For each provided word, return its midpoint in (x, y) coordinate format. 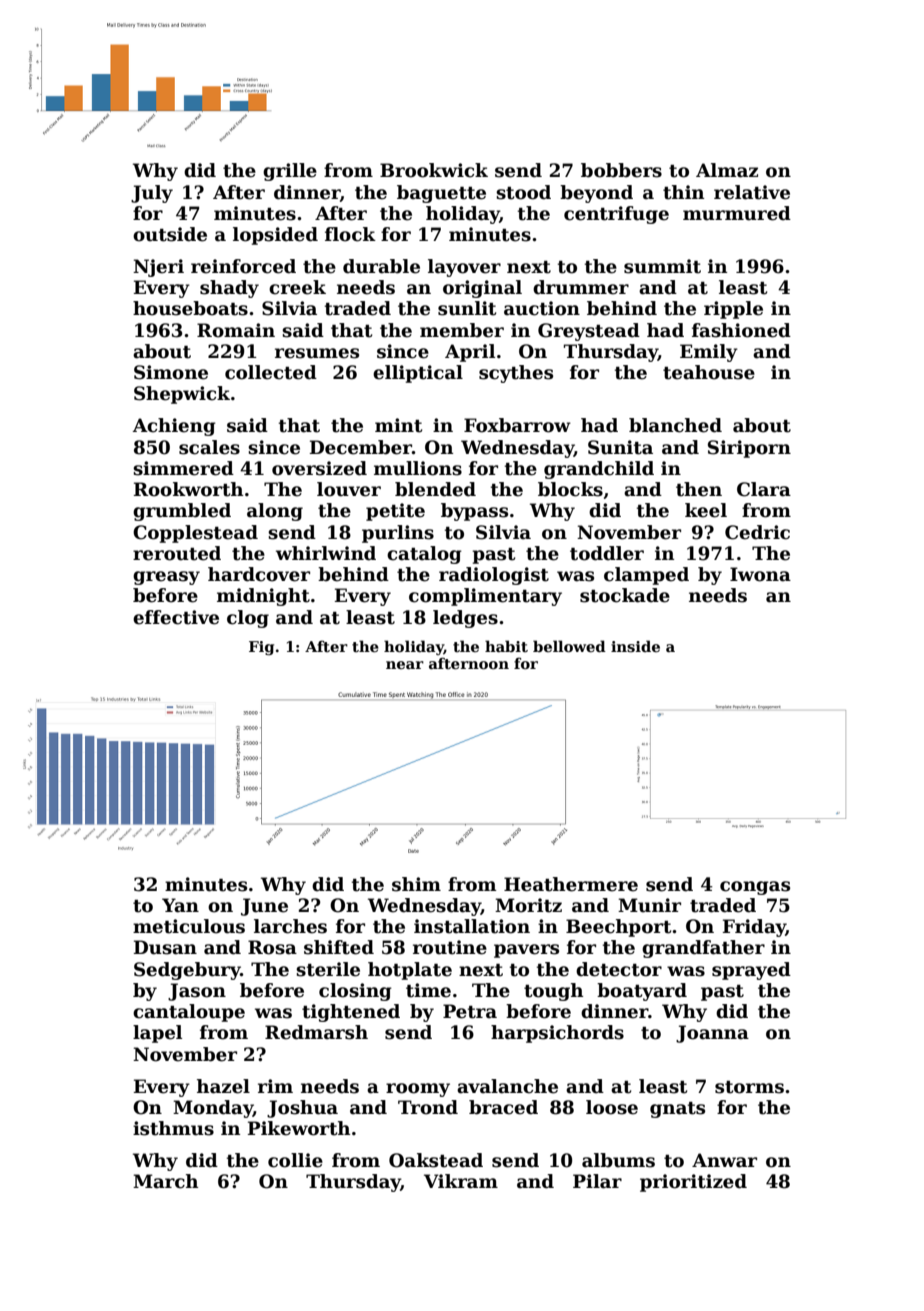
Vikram (461, 1181)
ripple (733, 310)
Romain (236, 330)
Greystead (589, 332)
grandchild (599, 470)
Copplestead (195, 534)
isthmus (173, 1128)
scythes (516, 374)
